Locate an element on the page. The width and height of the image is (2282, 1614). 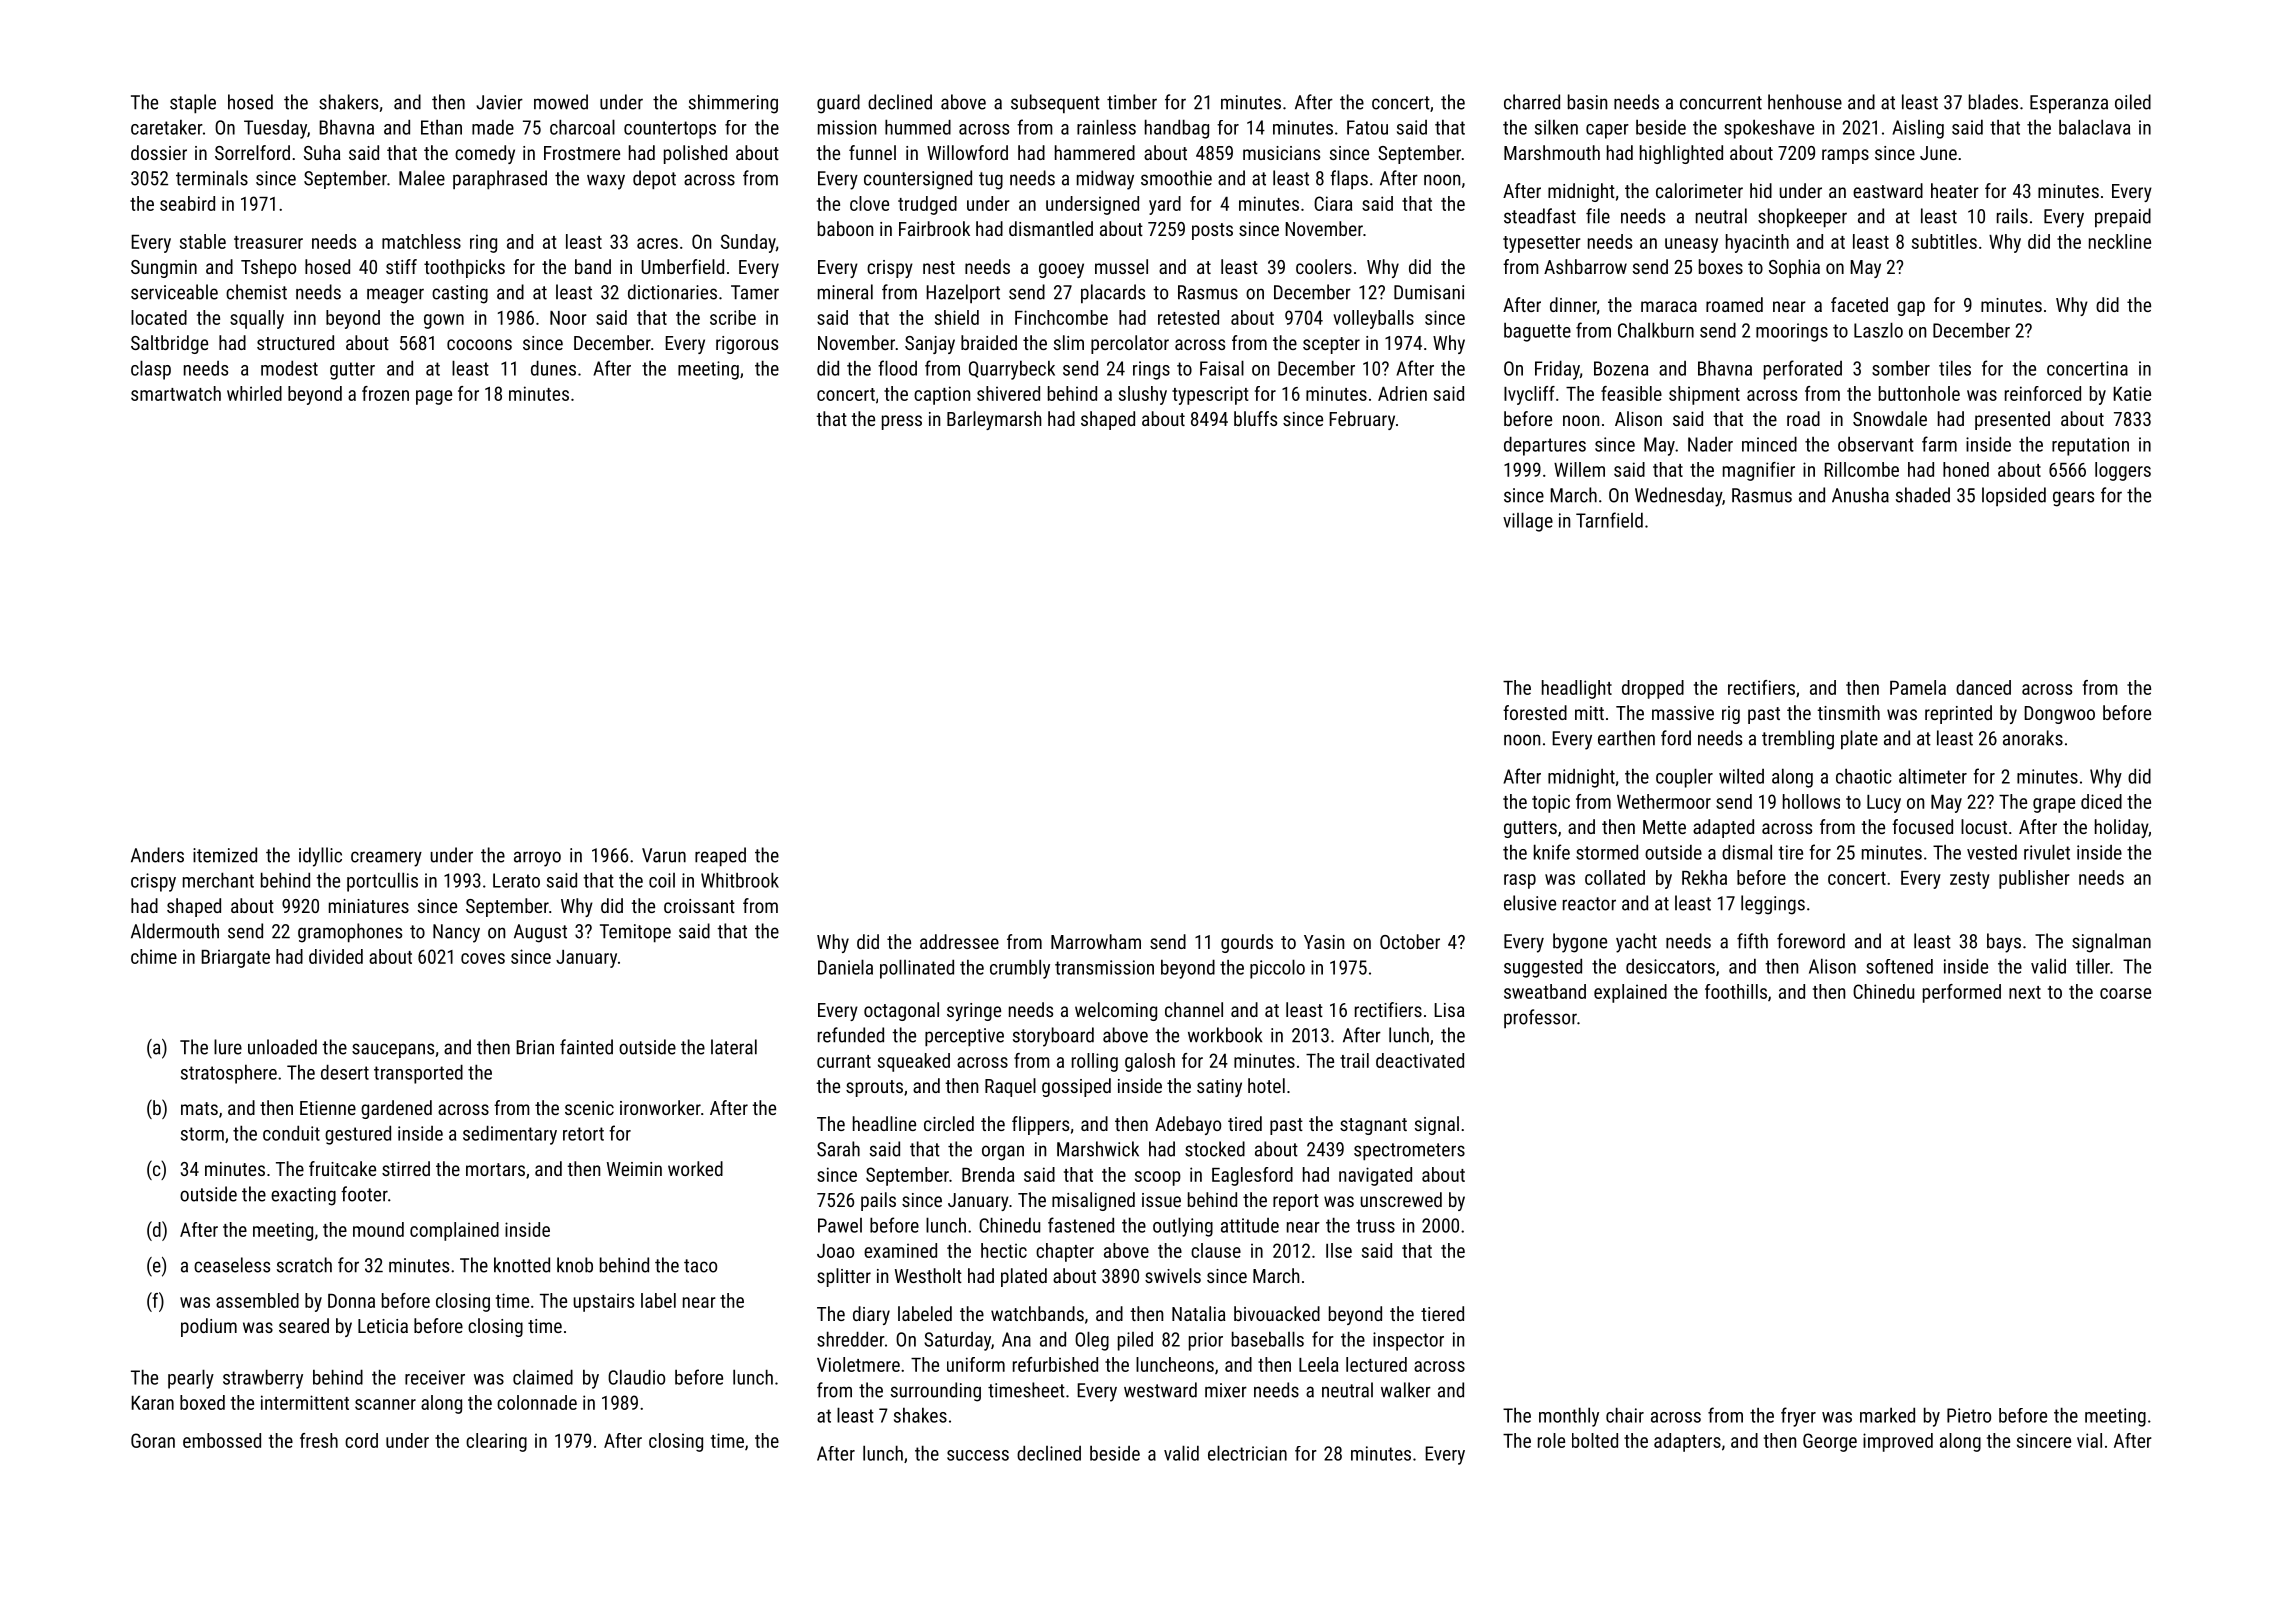
oiled is located at coordinates (2133, 102).
